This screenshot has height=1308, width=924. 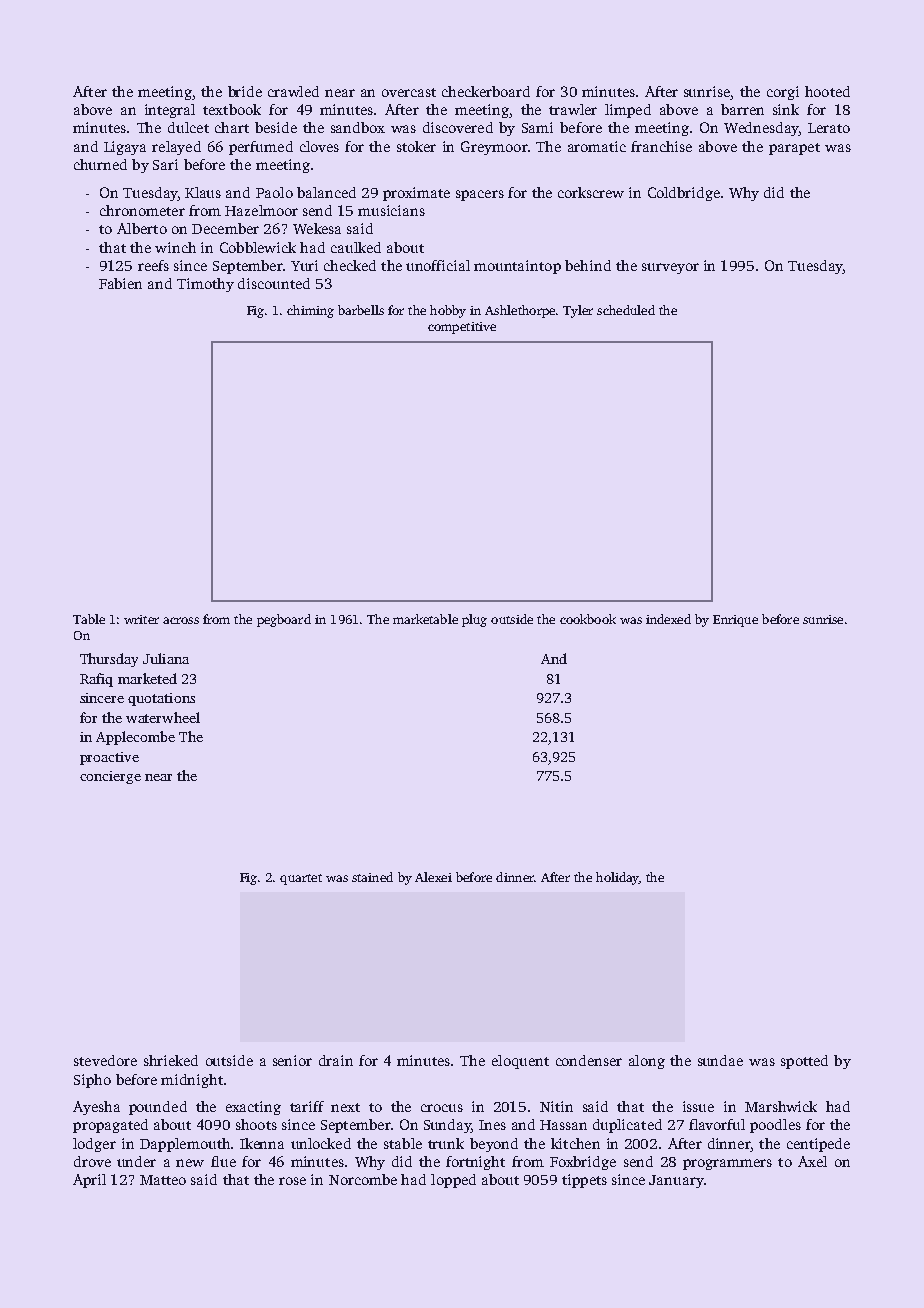 What do you see at coordinates (735, 621) in the screenshot?
I see `Enrique` at bounding box center [735, 621].
